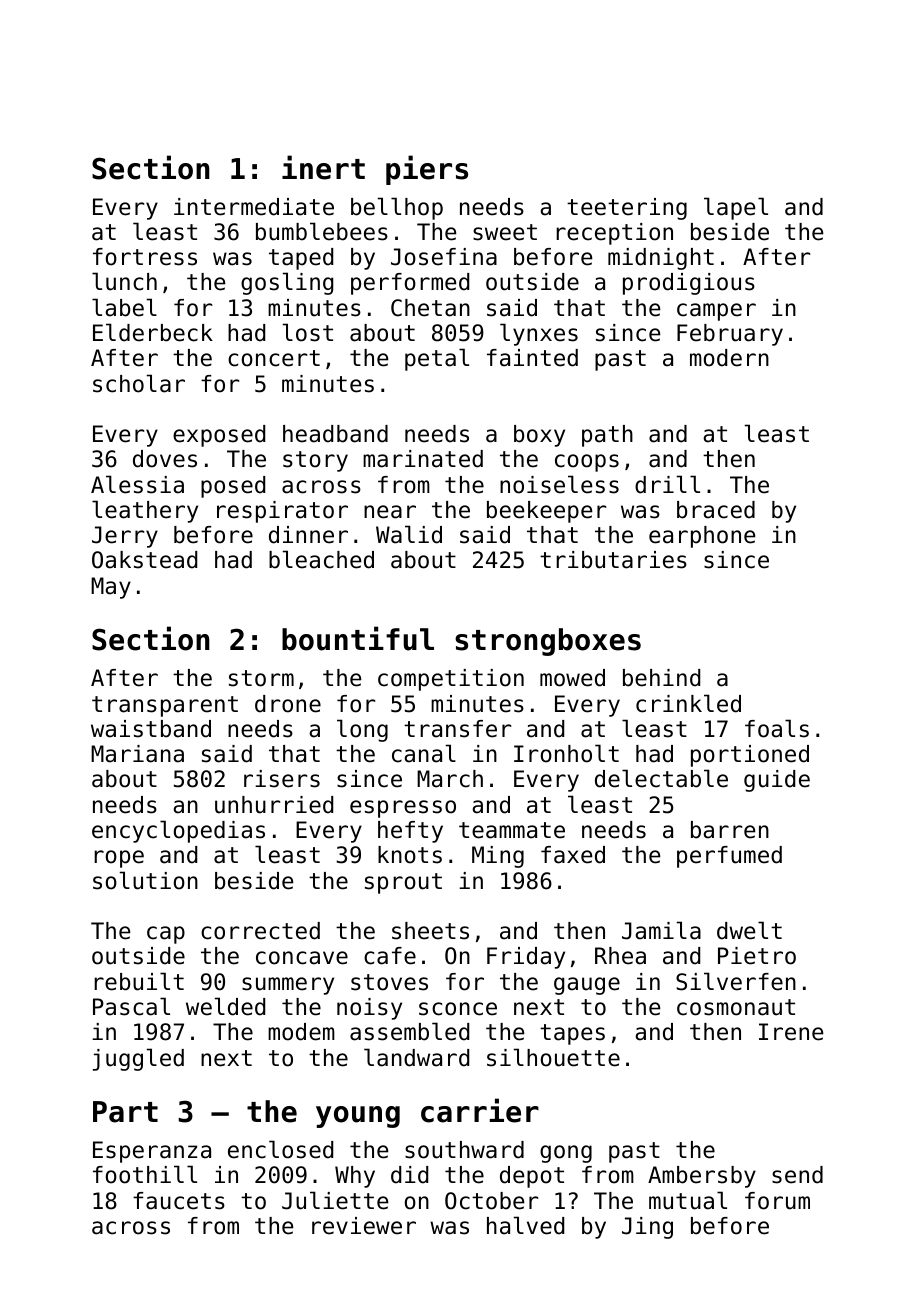  What do you see at coordinates (607, 436) in the image?
I see `path` at bounding box center [607, 436].
